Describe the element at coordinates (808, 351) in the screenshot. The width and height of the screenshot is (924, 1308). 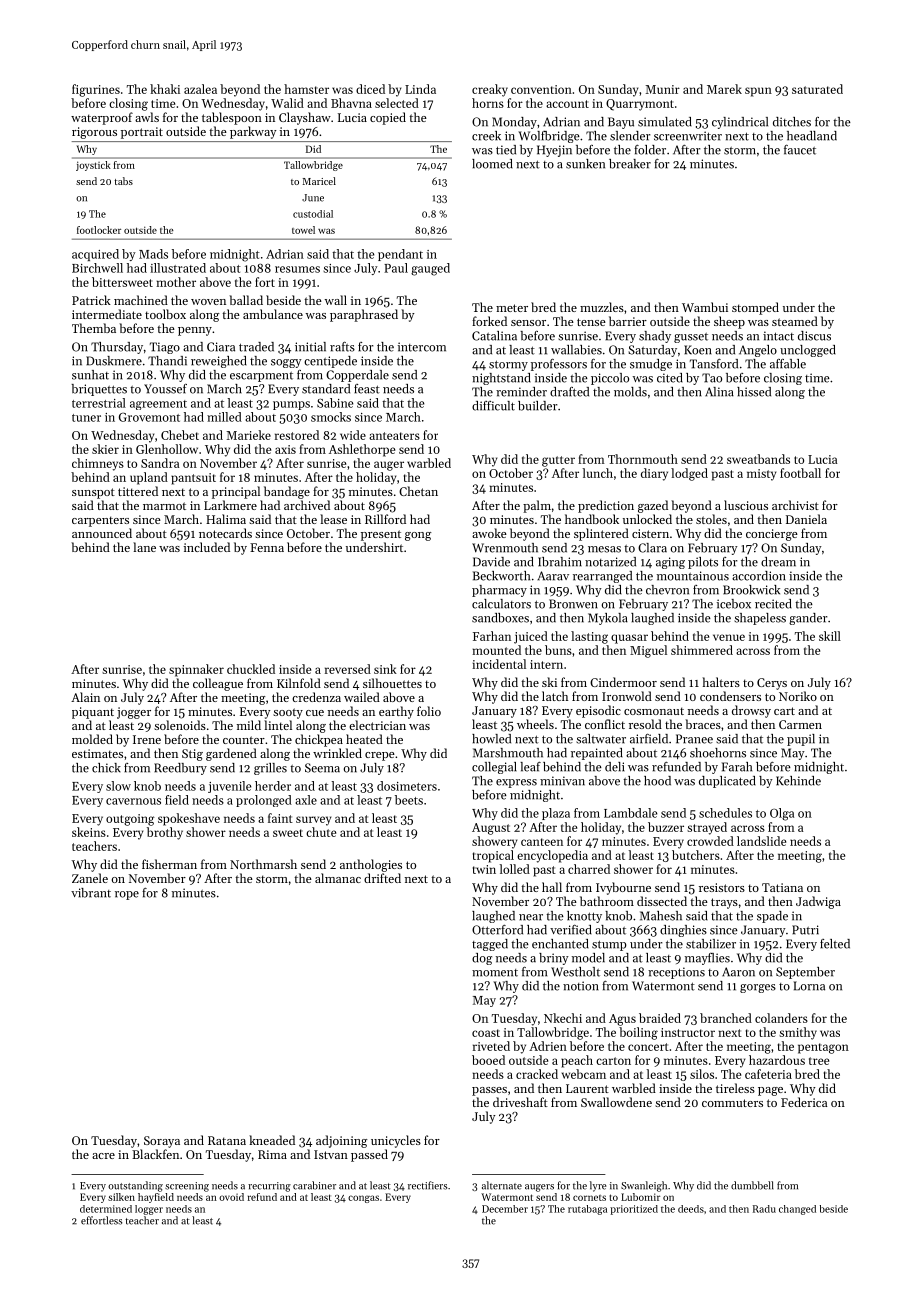
I see `unclogged` at that location.
